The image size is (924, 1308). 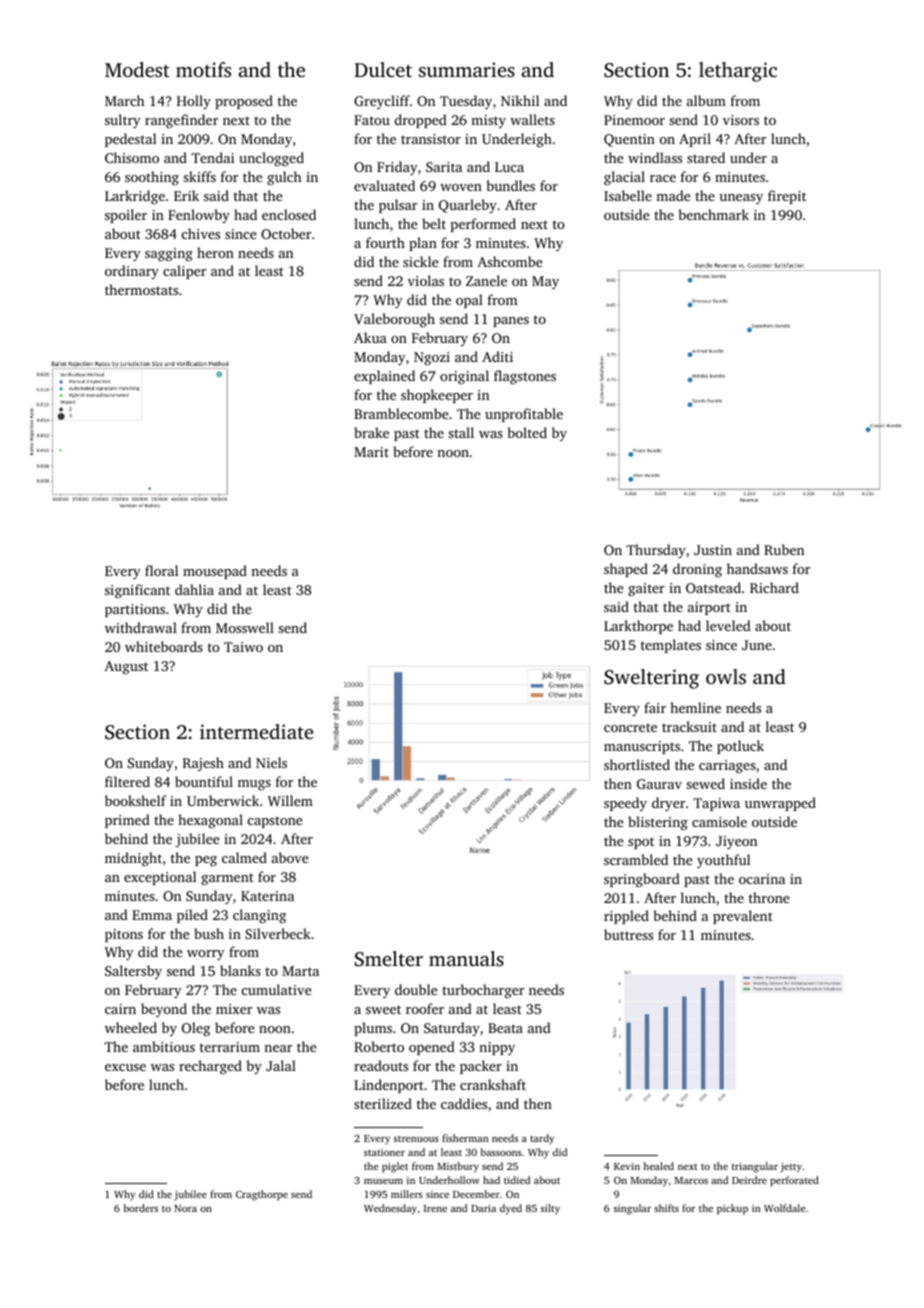 I want to click on enclosed, so click(x=289, y=214).
